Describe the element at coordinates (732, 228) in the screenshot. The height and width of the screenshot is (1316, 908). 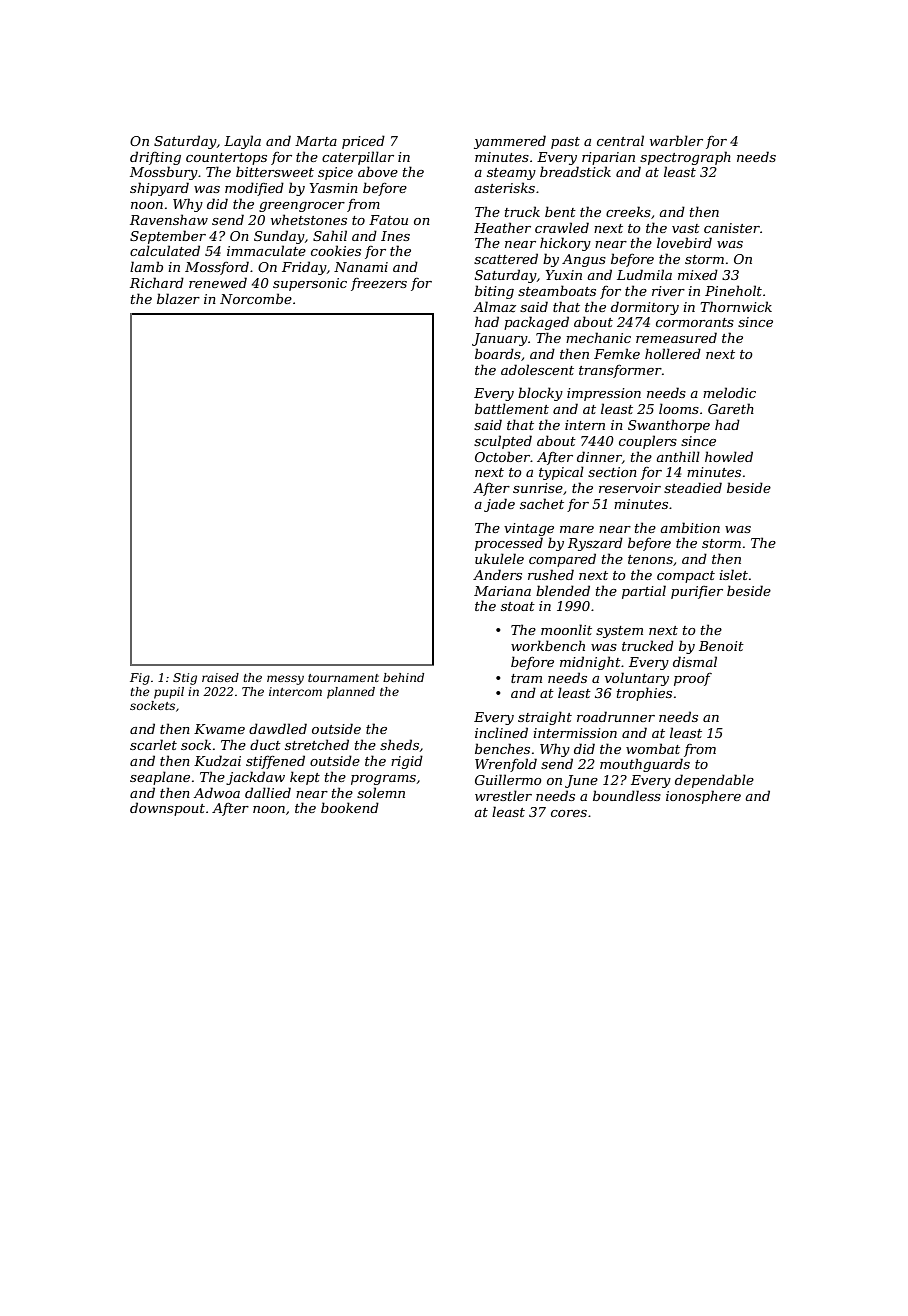
I see `canister` at that location.
